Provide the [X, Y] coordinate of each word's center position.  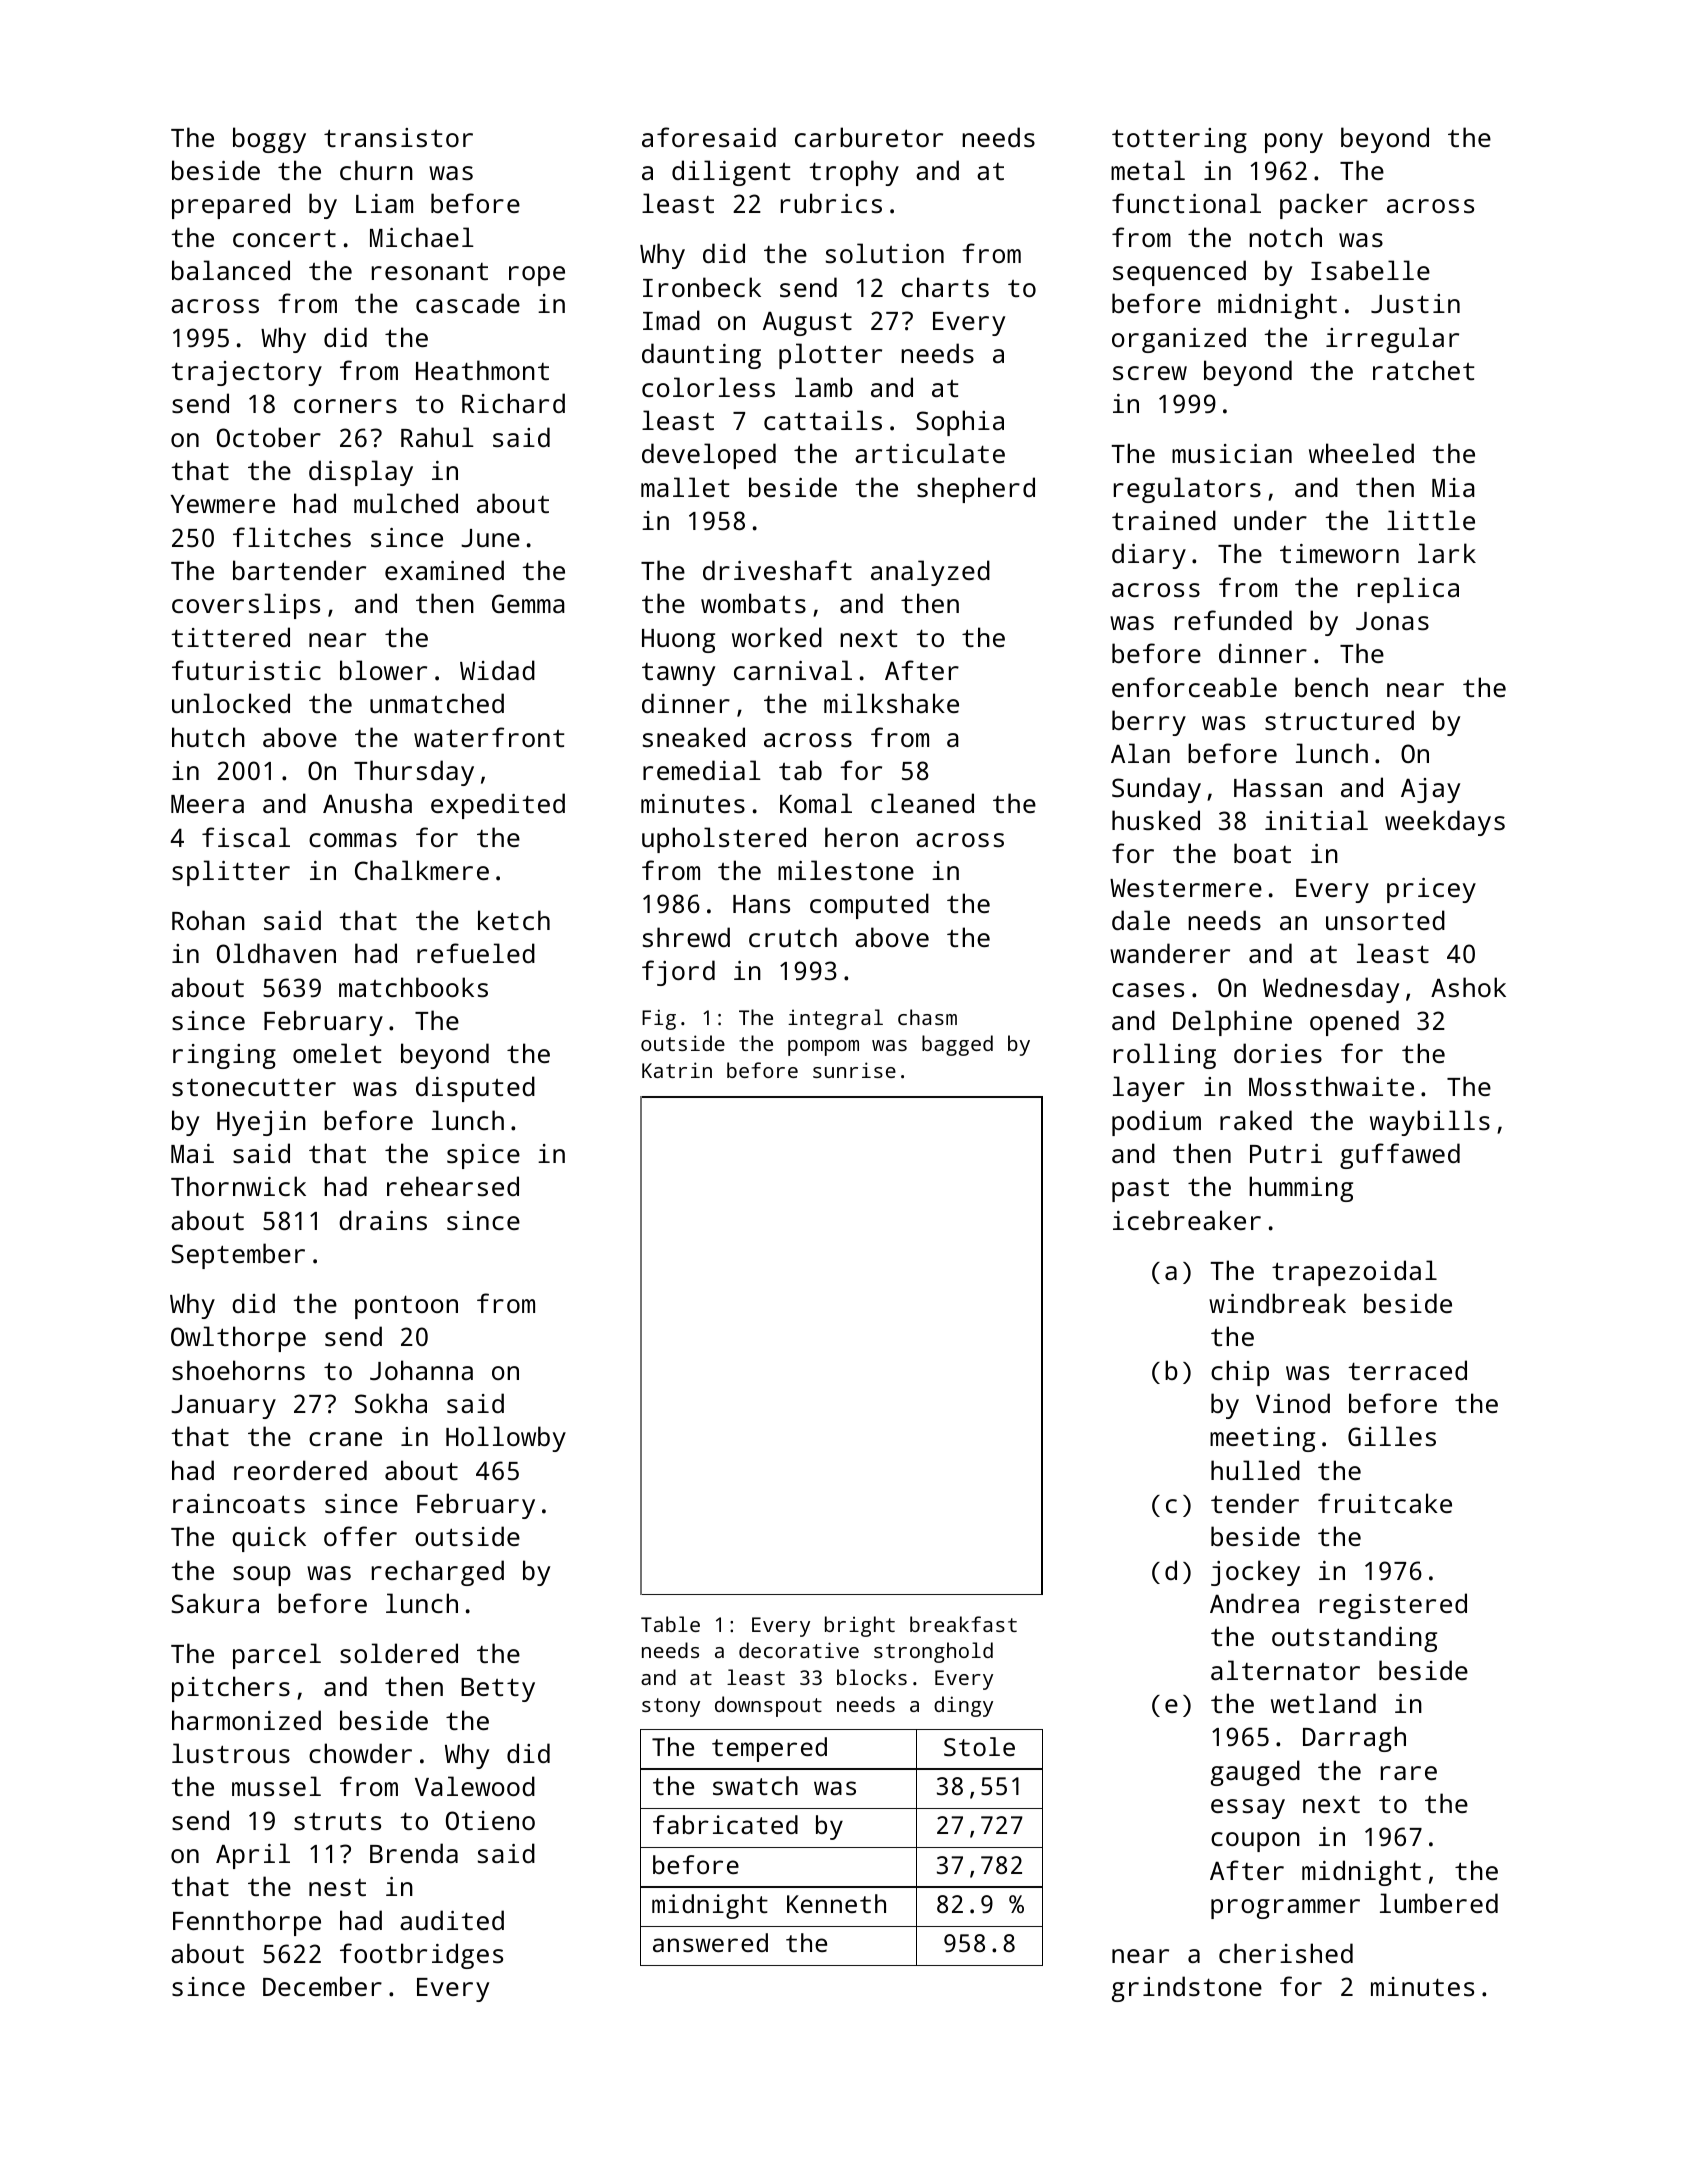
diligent [731, 173]
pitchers [231, 1689]
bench [1331, 687]
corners [345, 406]
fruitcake [1385, 1503]
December [322, 1986]
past [1140, 1190]
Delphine [1232, 1023]
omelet [337, 1053]
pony [1294, 143]
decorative [799, 1650]
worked [777, 637]
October [269, 437]
